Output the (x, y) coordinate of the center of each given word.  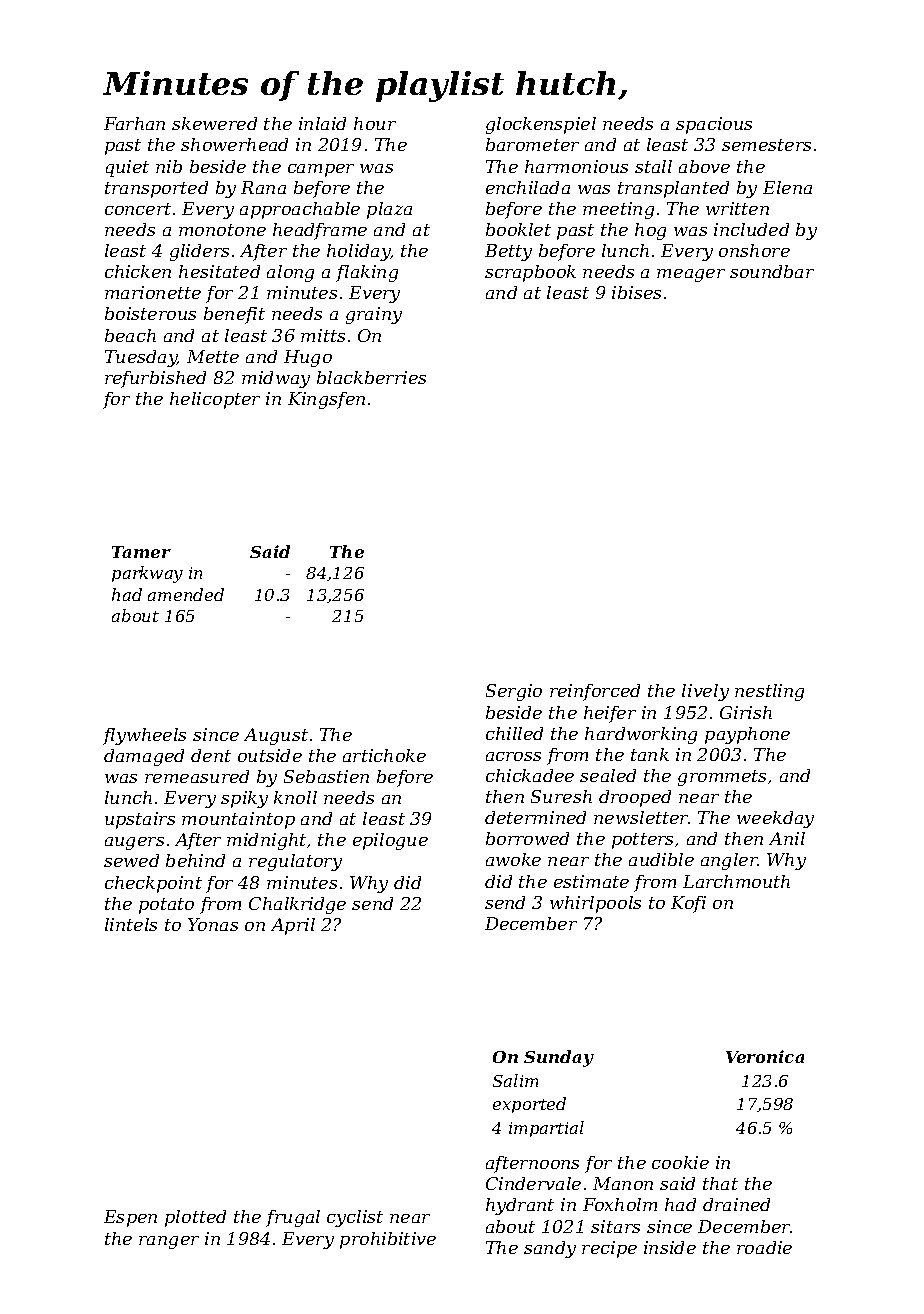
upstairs (140, 820)
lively (705, 692)
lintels (131, 924)
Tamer (141, 552)
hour (375, 123)
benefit (234, 315)
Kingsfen (326, 400)
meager (691, 275)
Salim (515, 1080)
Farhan (134, 123)
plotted (195, 1218)
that (720, 1183)
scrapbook (530, 273)
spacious (714, 125)
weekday (775, 819)
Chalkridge (297, 905)
